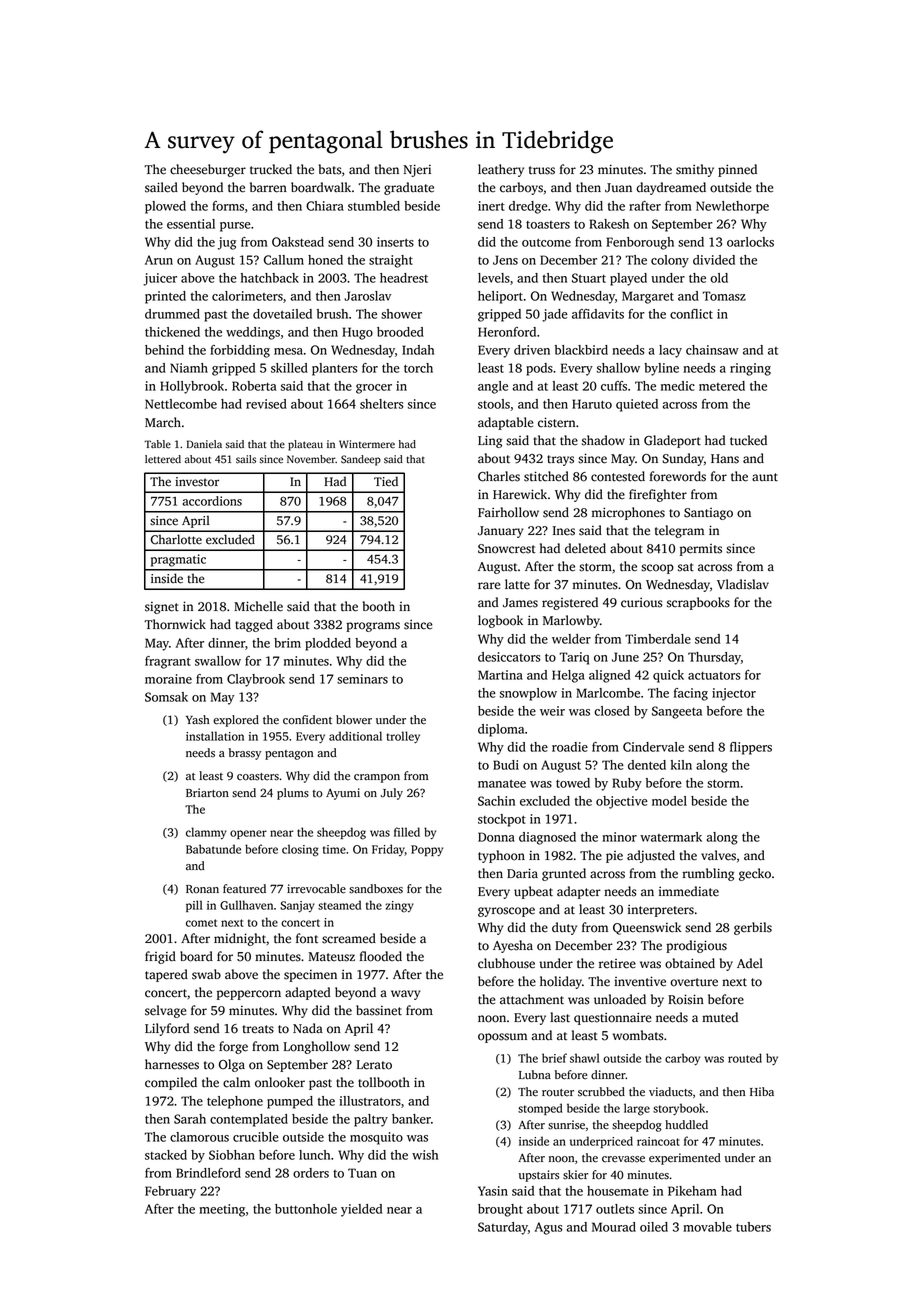 The image size is (924, 1314). What do you see at coordinates (503, 1228) in the screenshot?
I see `Saturday` at bounding box center [503, 1228].
